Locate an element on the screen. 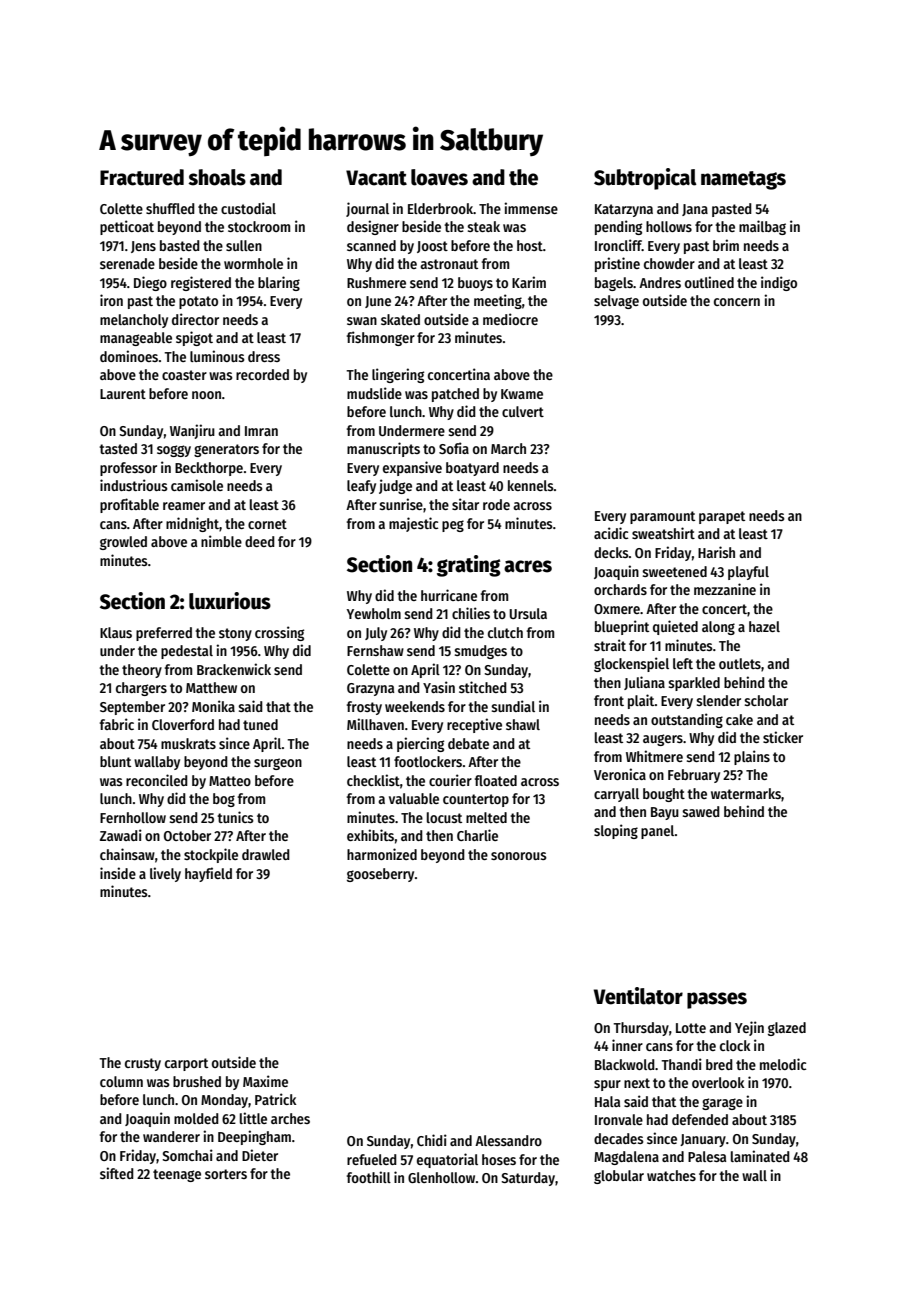 Image resolution: width=908 pixels, height=1316 pixels. indigo is located at coordinates (779, 283).
